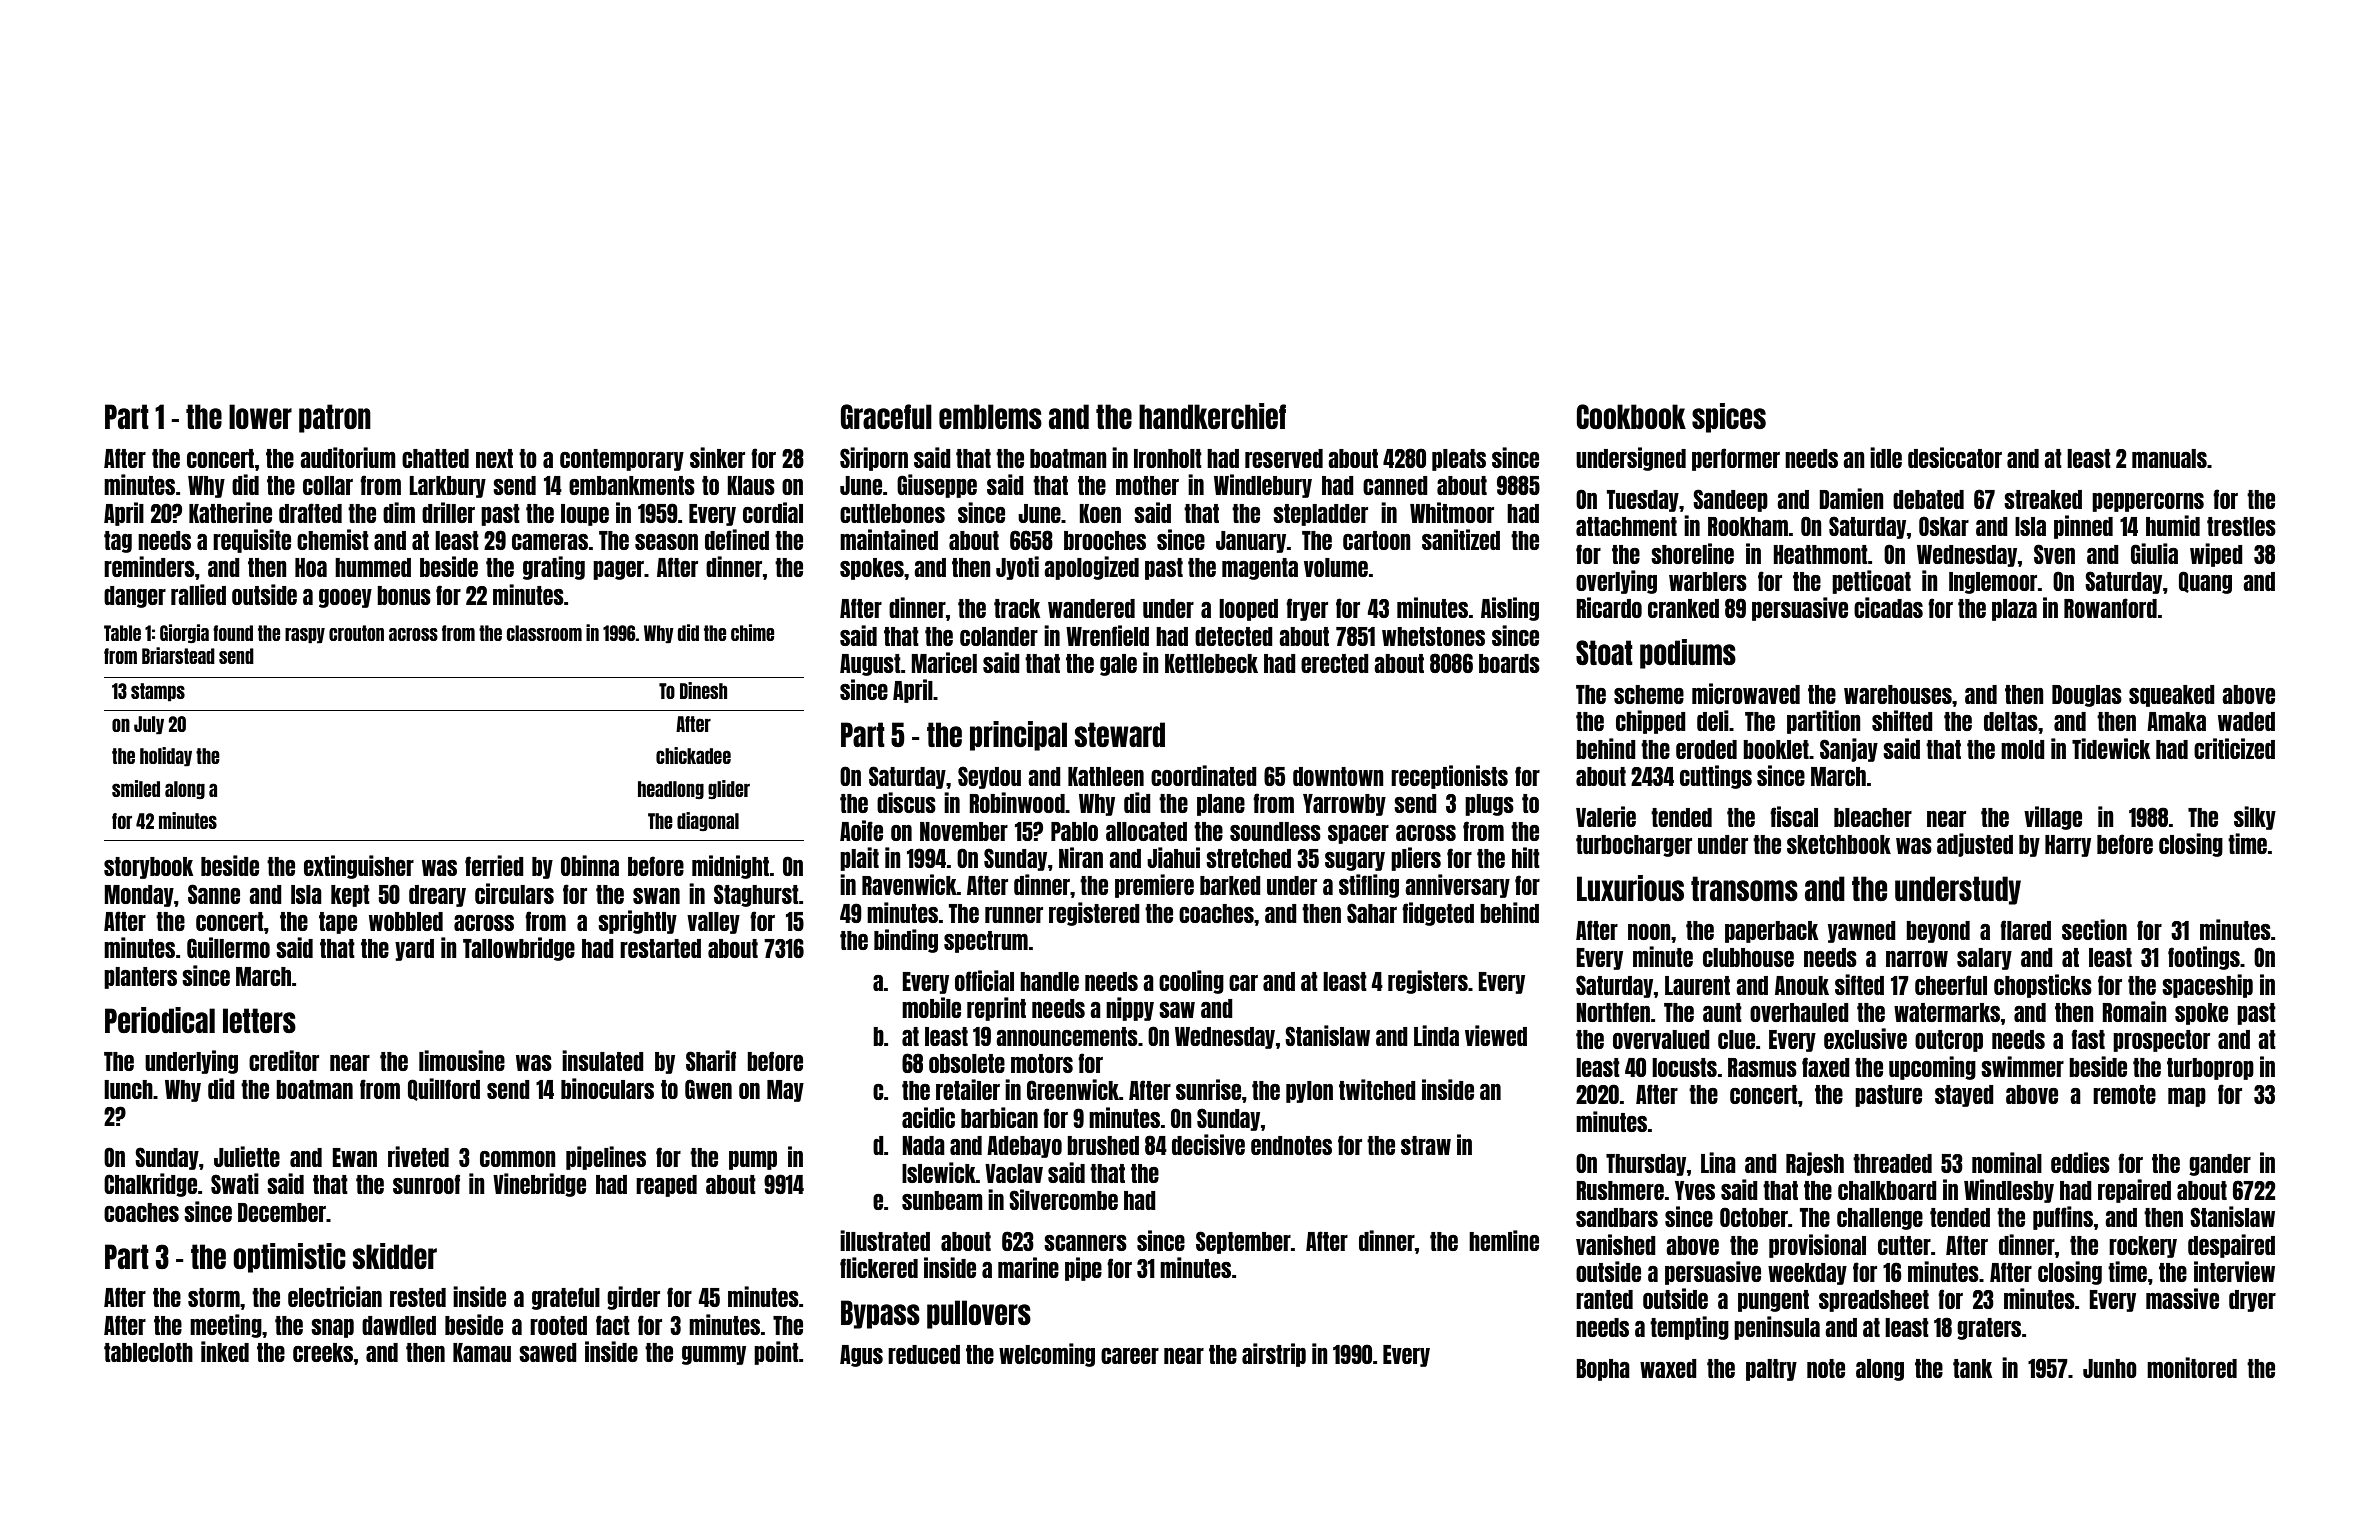 The image size is (2380, 1540). Describe the element at coordinates (1377, 1089) in the image. I see `twitched` at that location.
